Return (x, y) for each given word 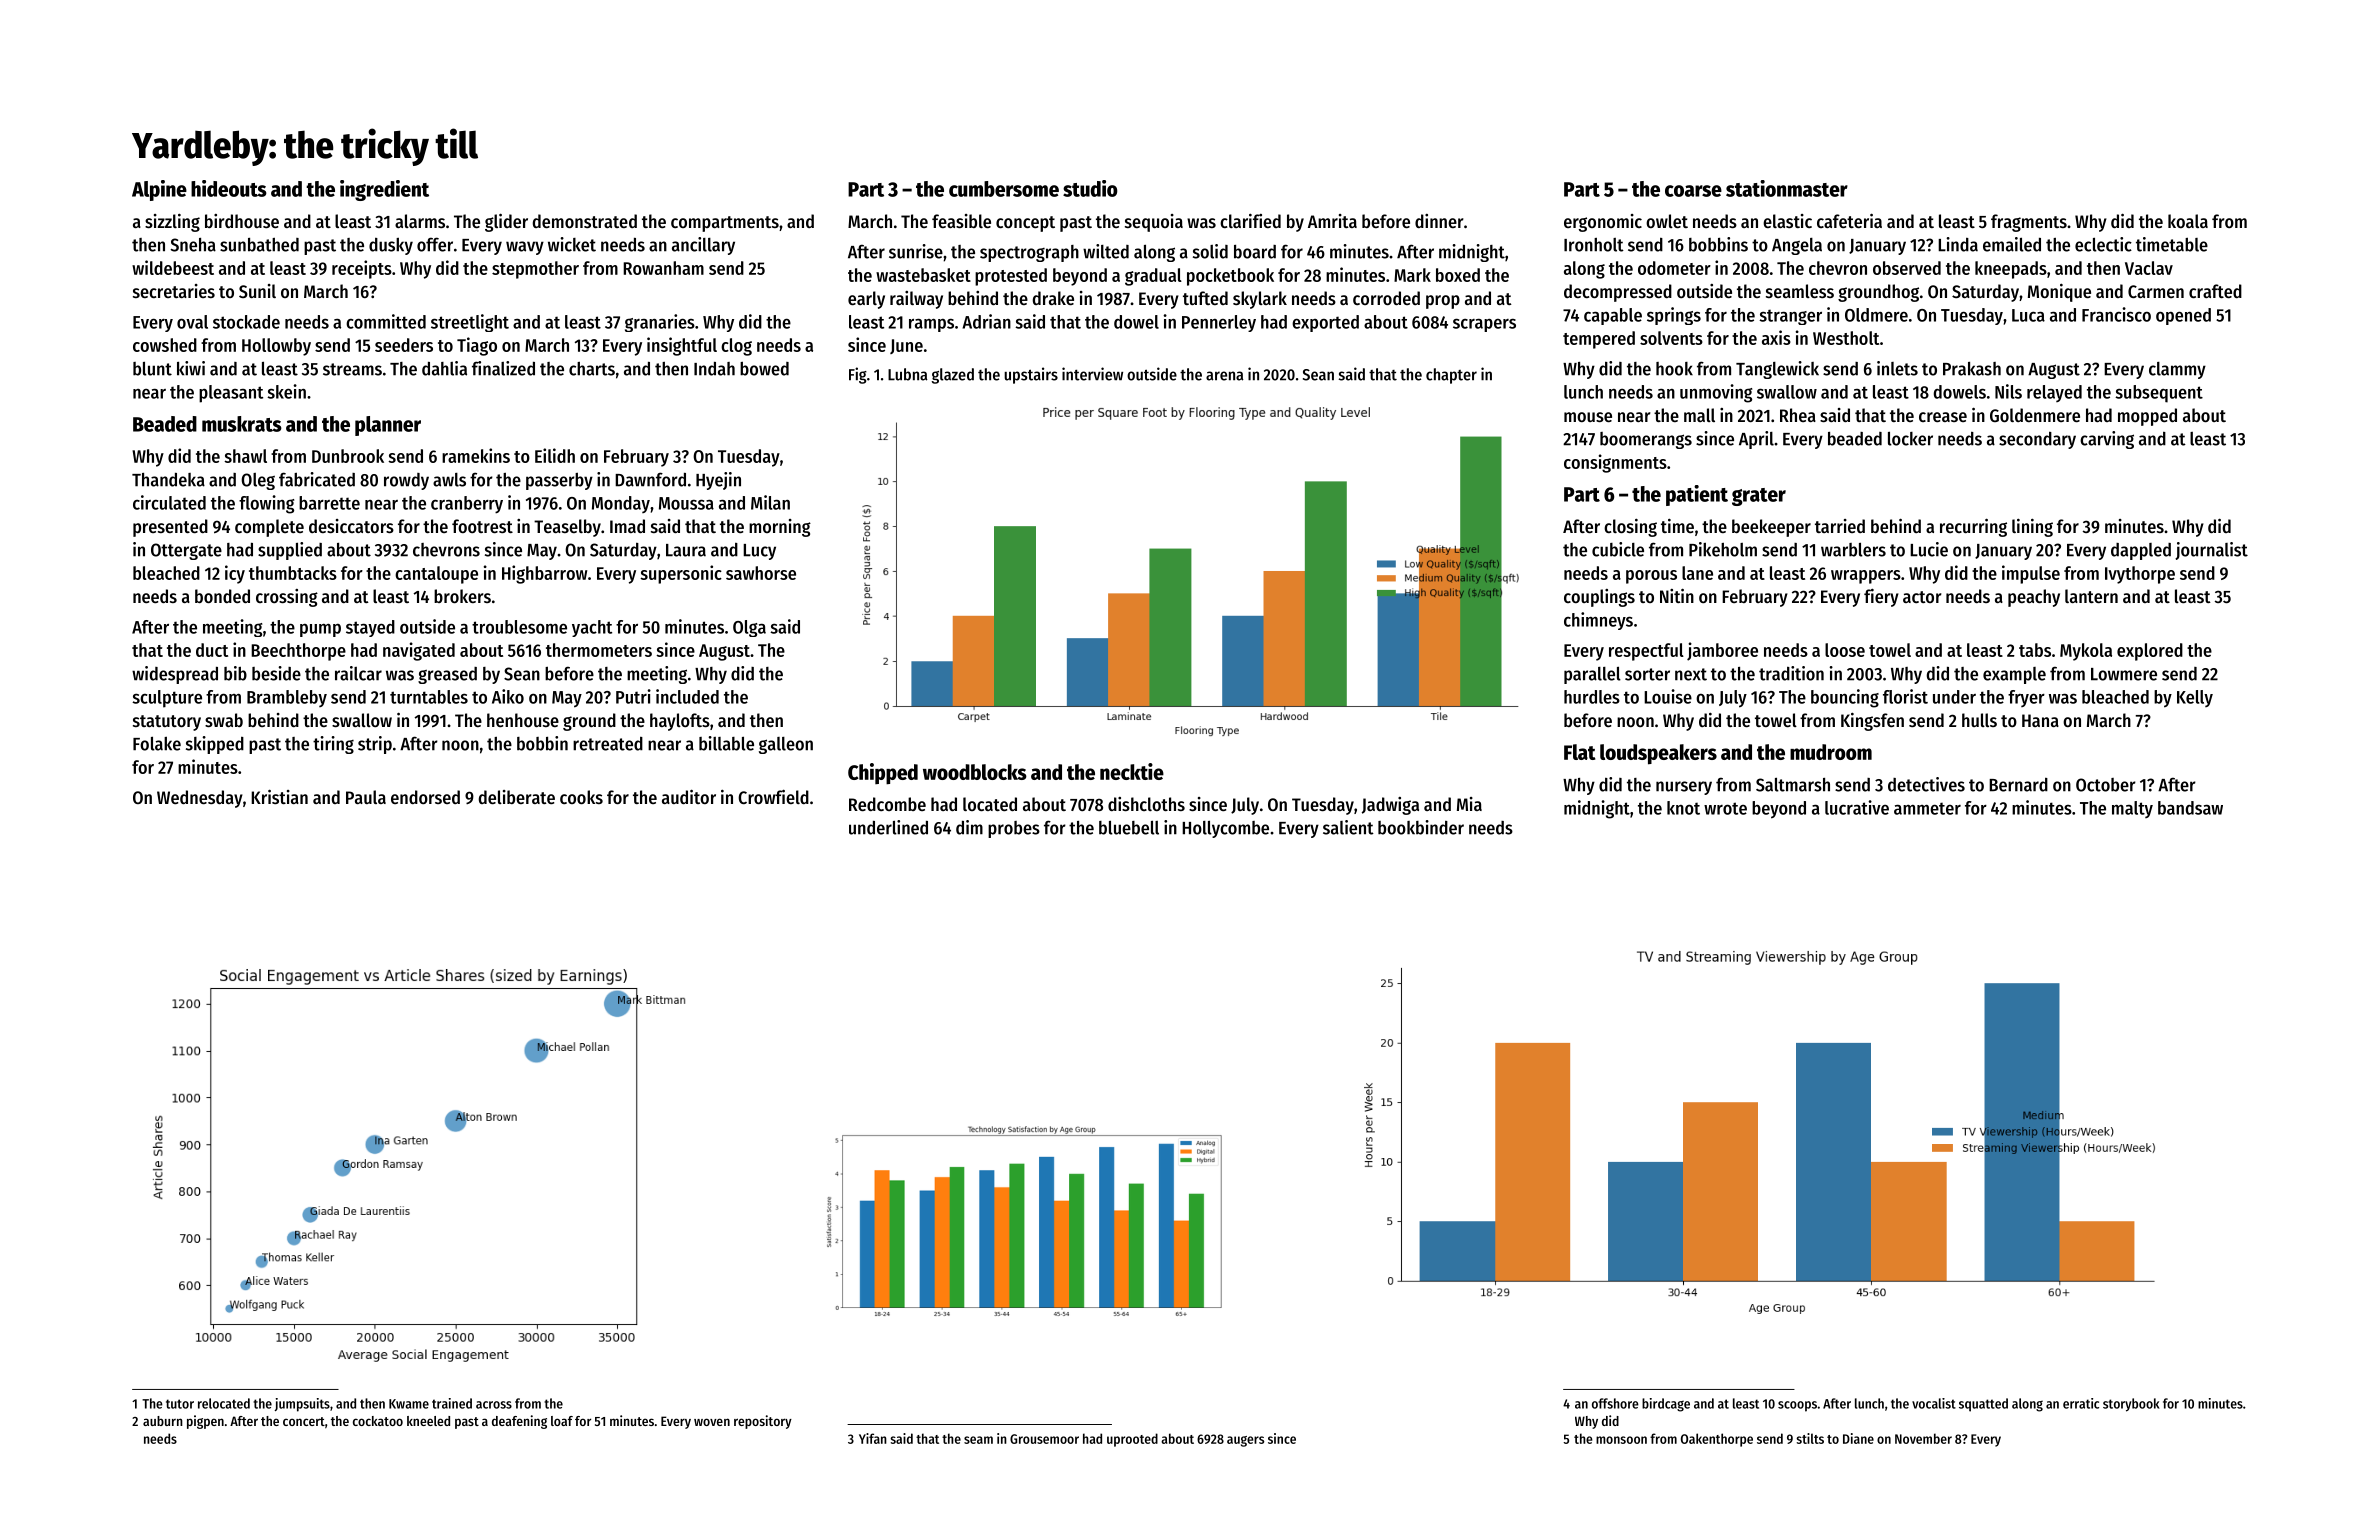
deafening (519, 1422)
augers (1245, 1441)
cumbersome (1004, 189)
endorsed (425, 797)
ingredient (384, 190)
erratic (2081, 1403)
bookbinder (1421, 827)
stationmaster (1787, 188)
